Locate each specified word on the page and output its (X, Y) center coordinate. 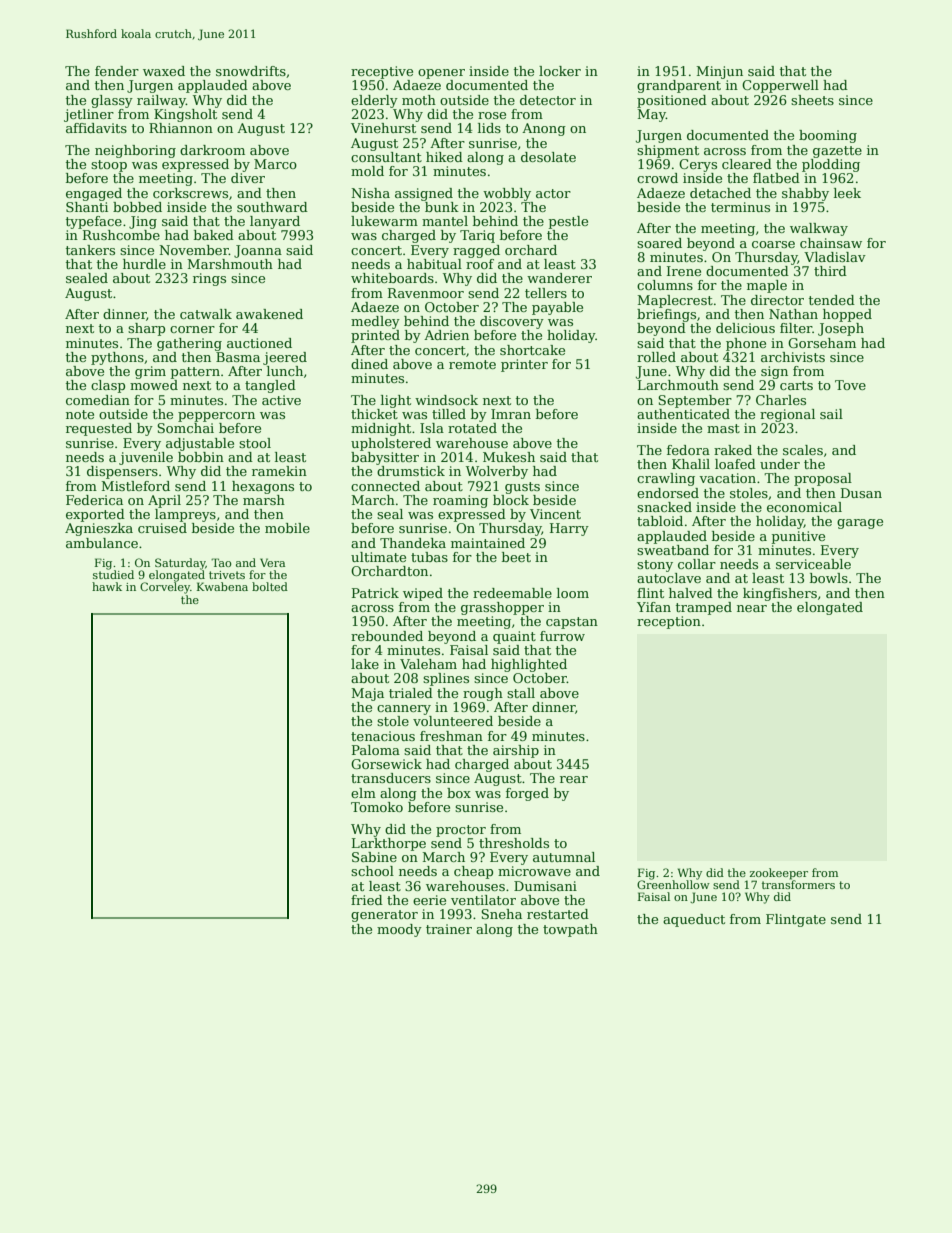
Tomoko (377, 807)
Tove (850, 385)
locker (560, 71)
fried (367, 900)
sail (831, 414)
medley (375, 322)
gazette (837, 152)
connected (385, 486)
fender (117, 71)
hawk (107, 586)
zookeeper (779, 874)
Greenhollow (673, 884)
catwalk (206, 314)
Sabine (374, 857)
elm (363, 793)
